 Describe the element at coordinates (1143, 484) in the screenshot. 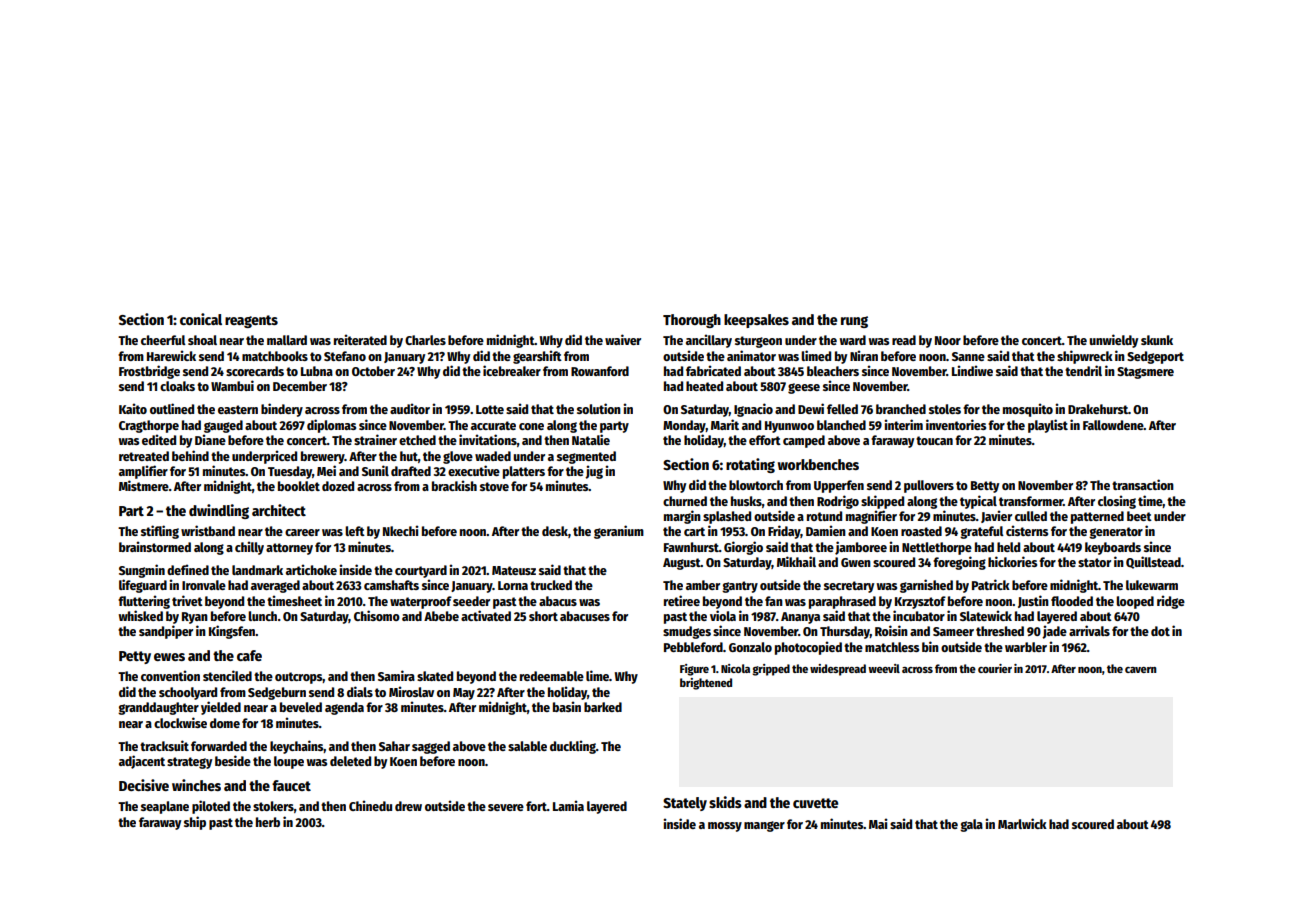

I see `transaction` at that location.
